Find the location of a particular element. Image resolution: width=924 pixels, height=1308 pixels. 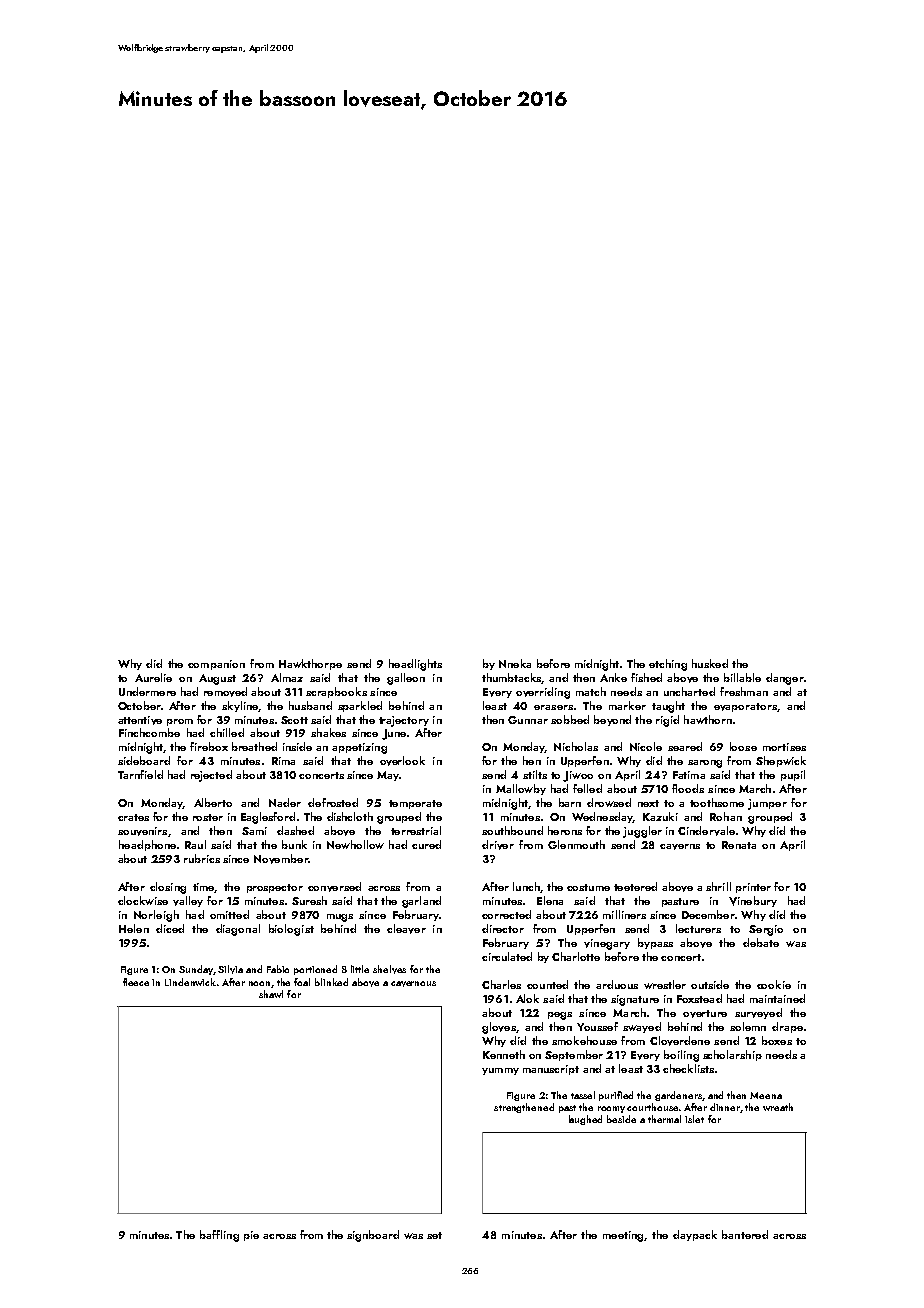

fleece is located at coordinates (136, 982).
